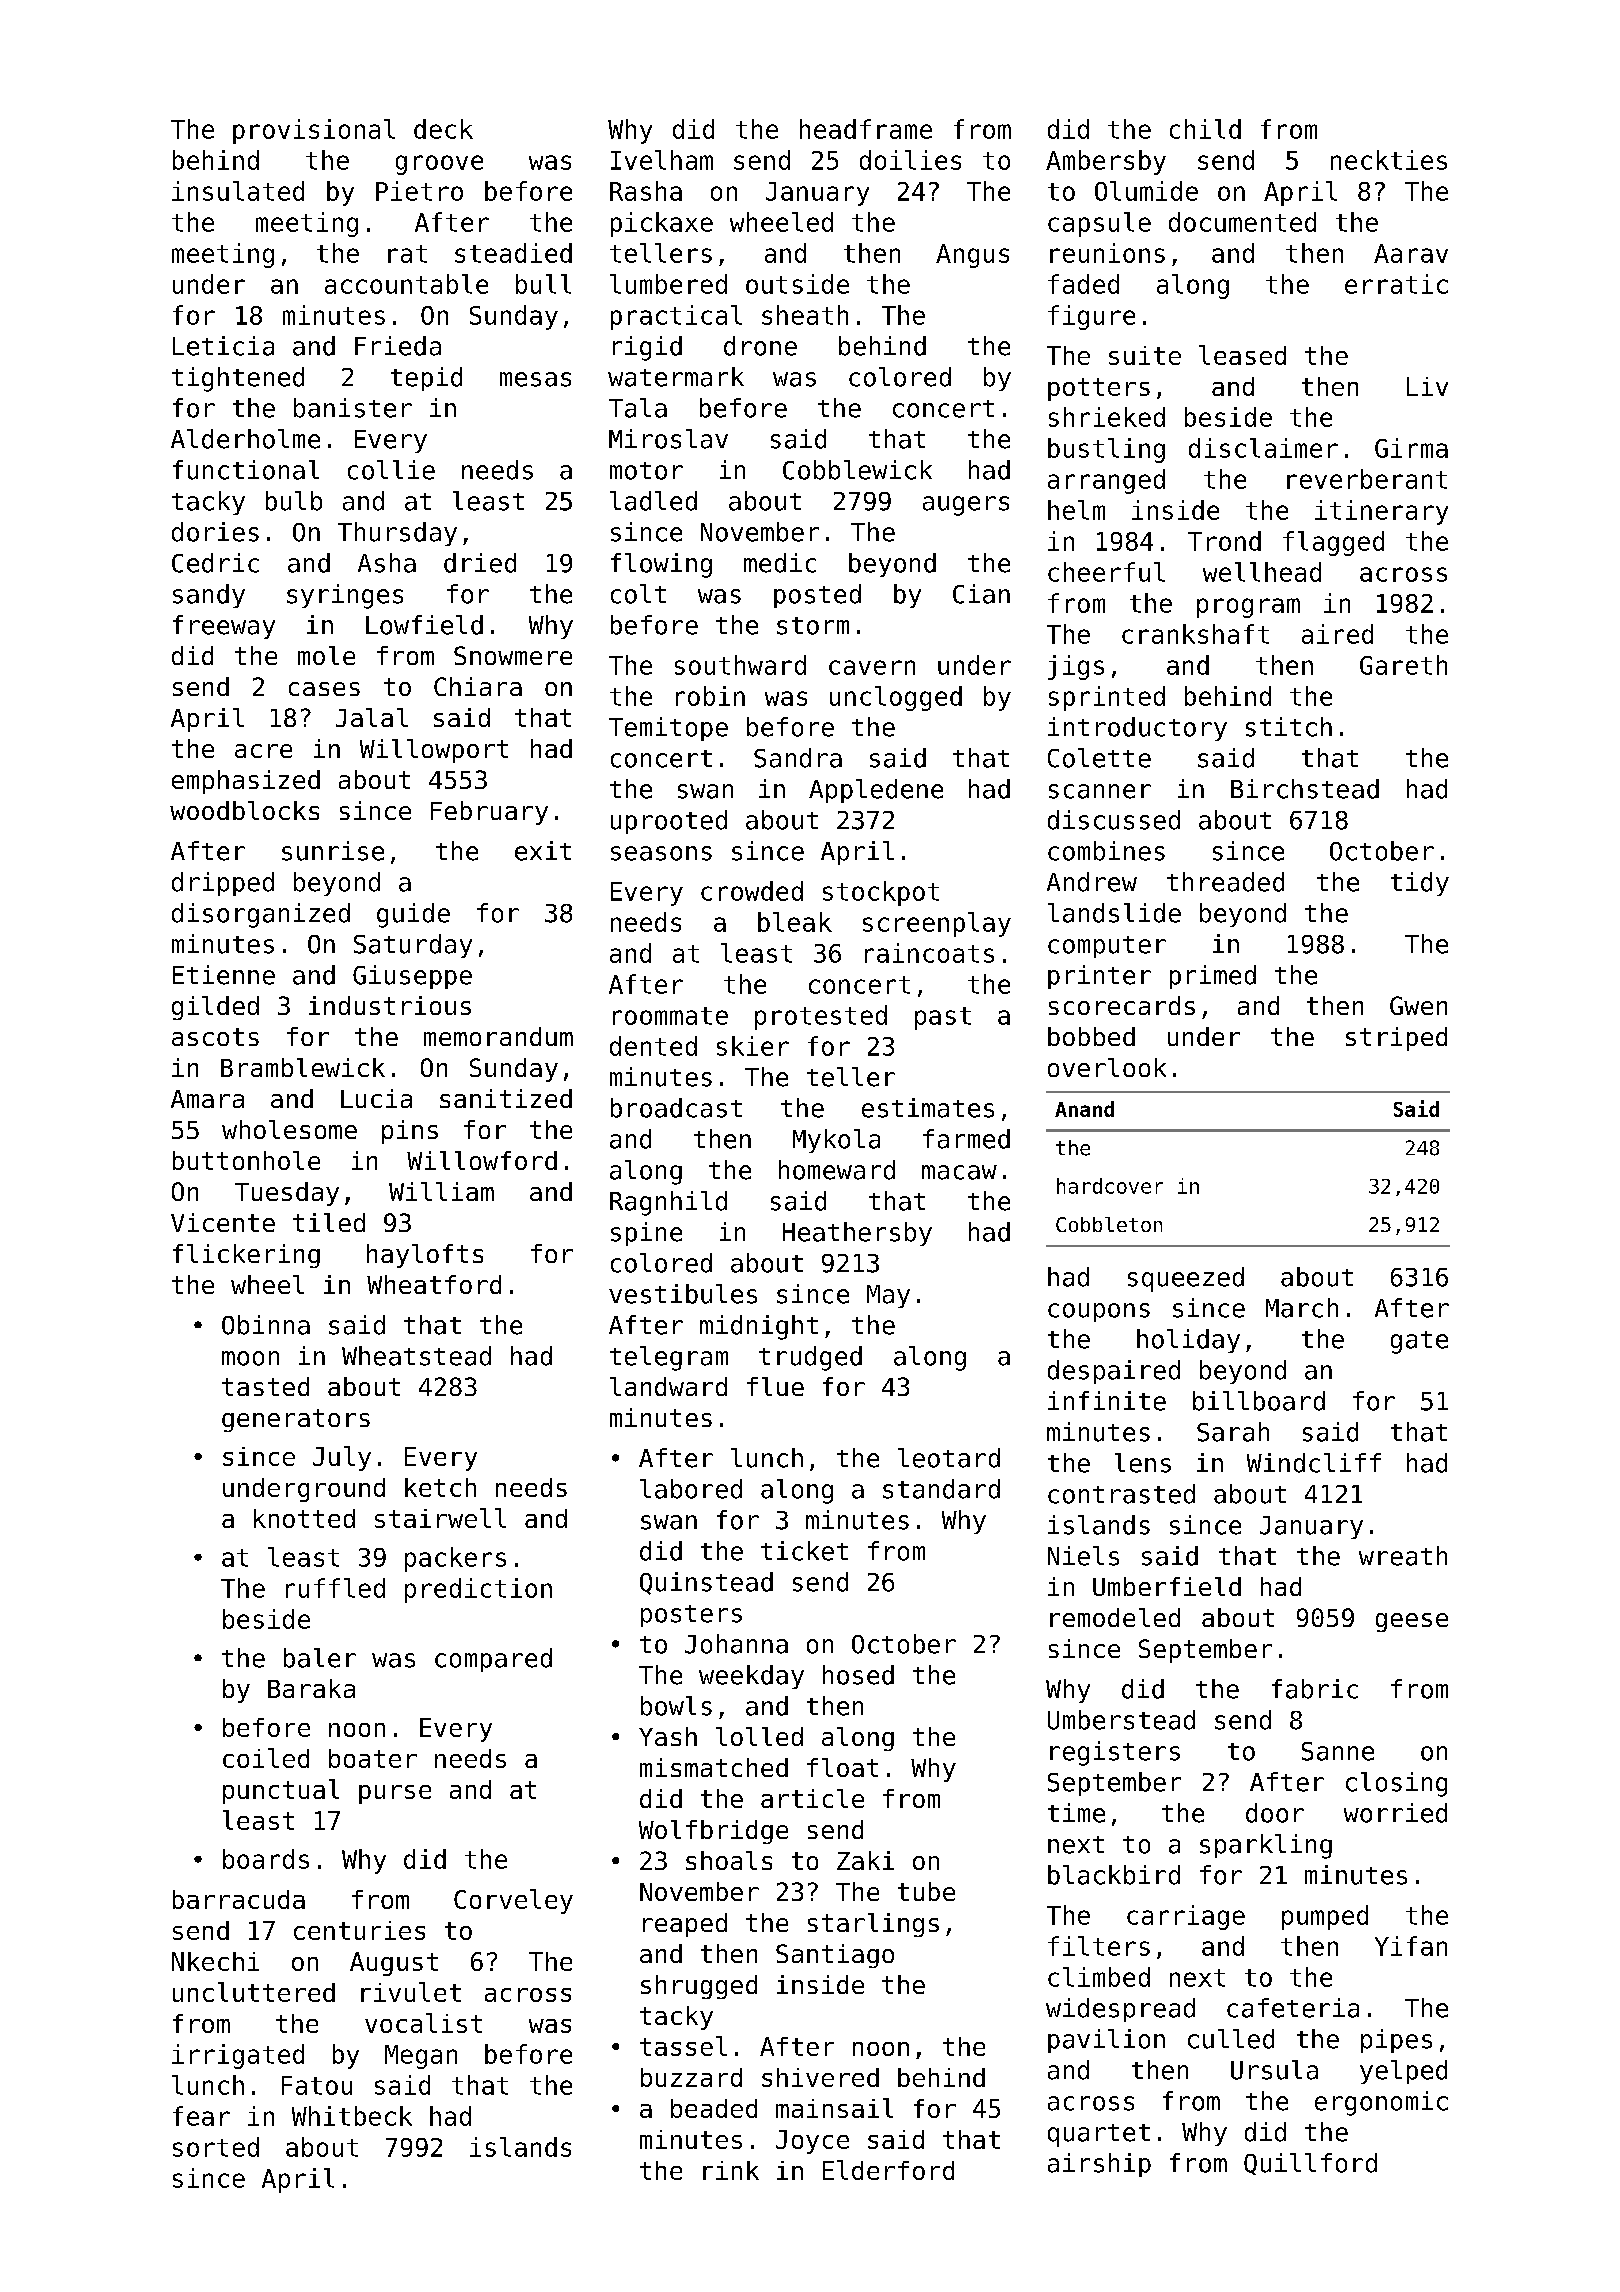 Image resolution: width=1620 pixels, height=2292 pixels. What do you see at coordinates (670, 1016) in the image?
I see `roommate` at bounding box center [670, 1016].
